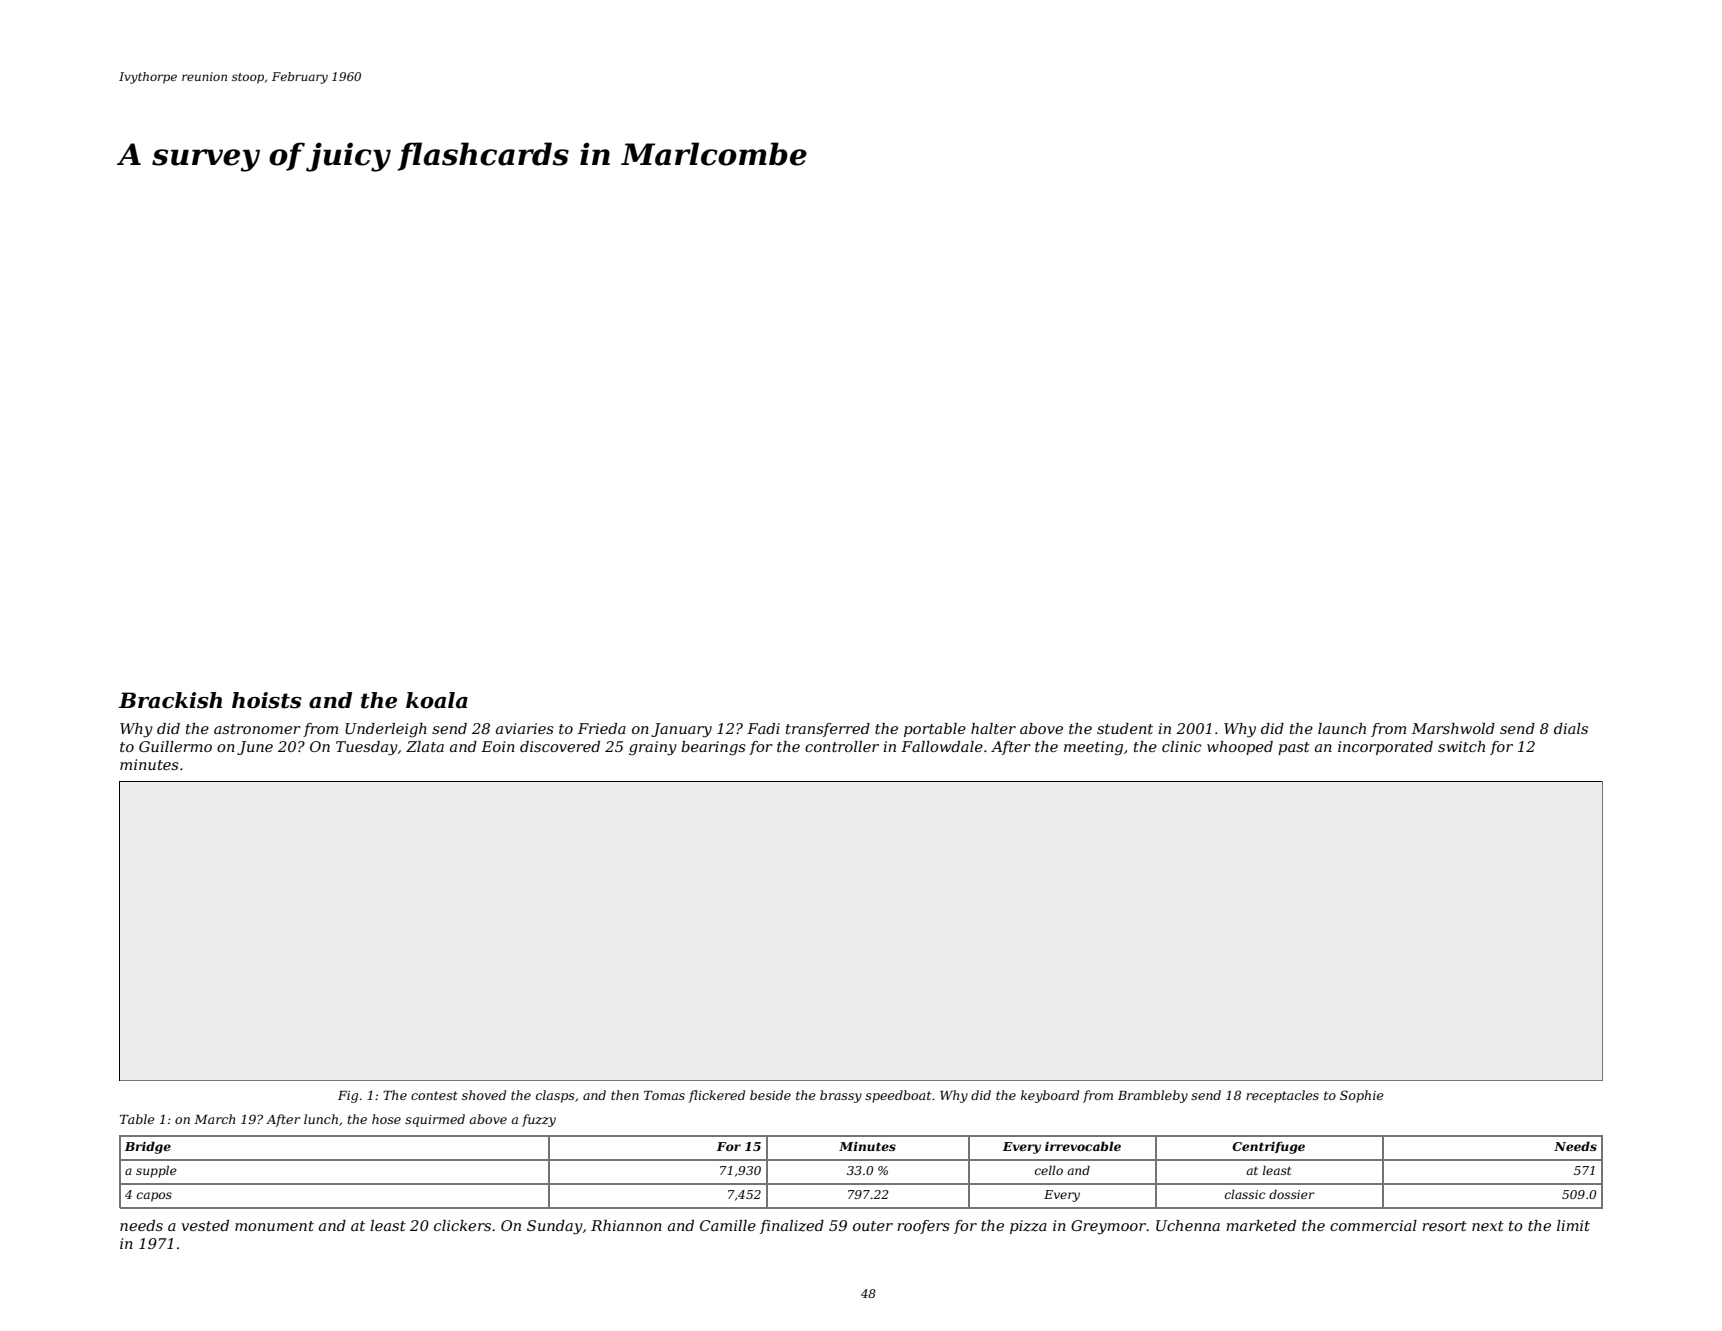  I want to click on irrevocable, so click(1083, 1146).
